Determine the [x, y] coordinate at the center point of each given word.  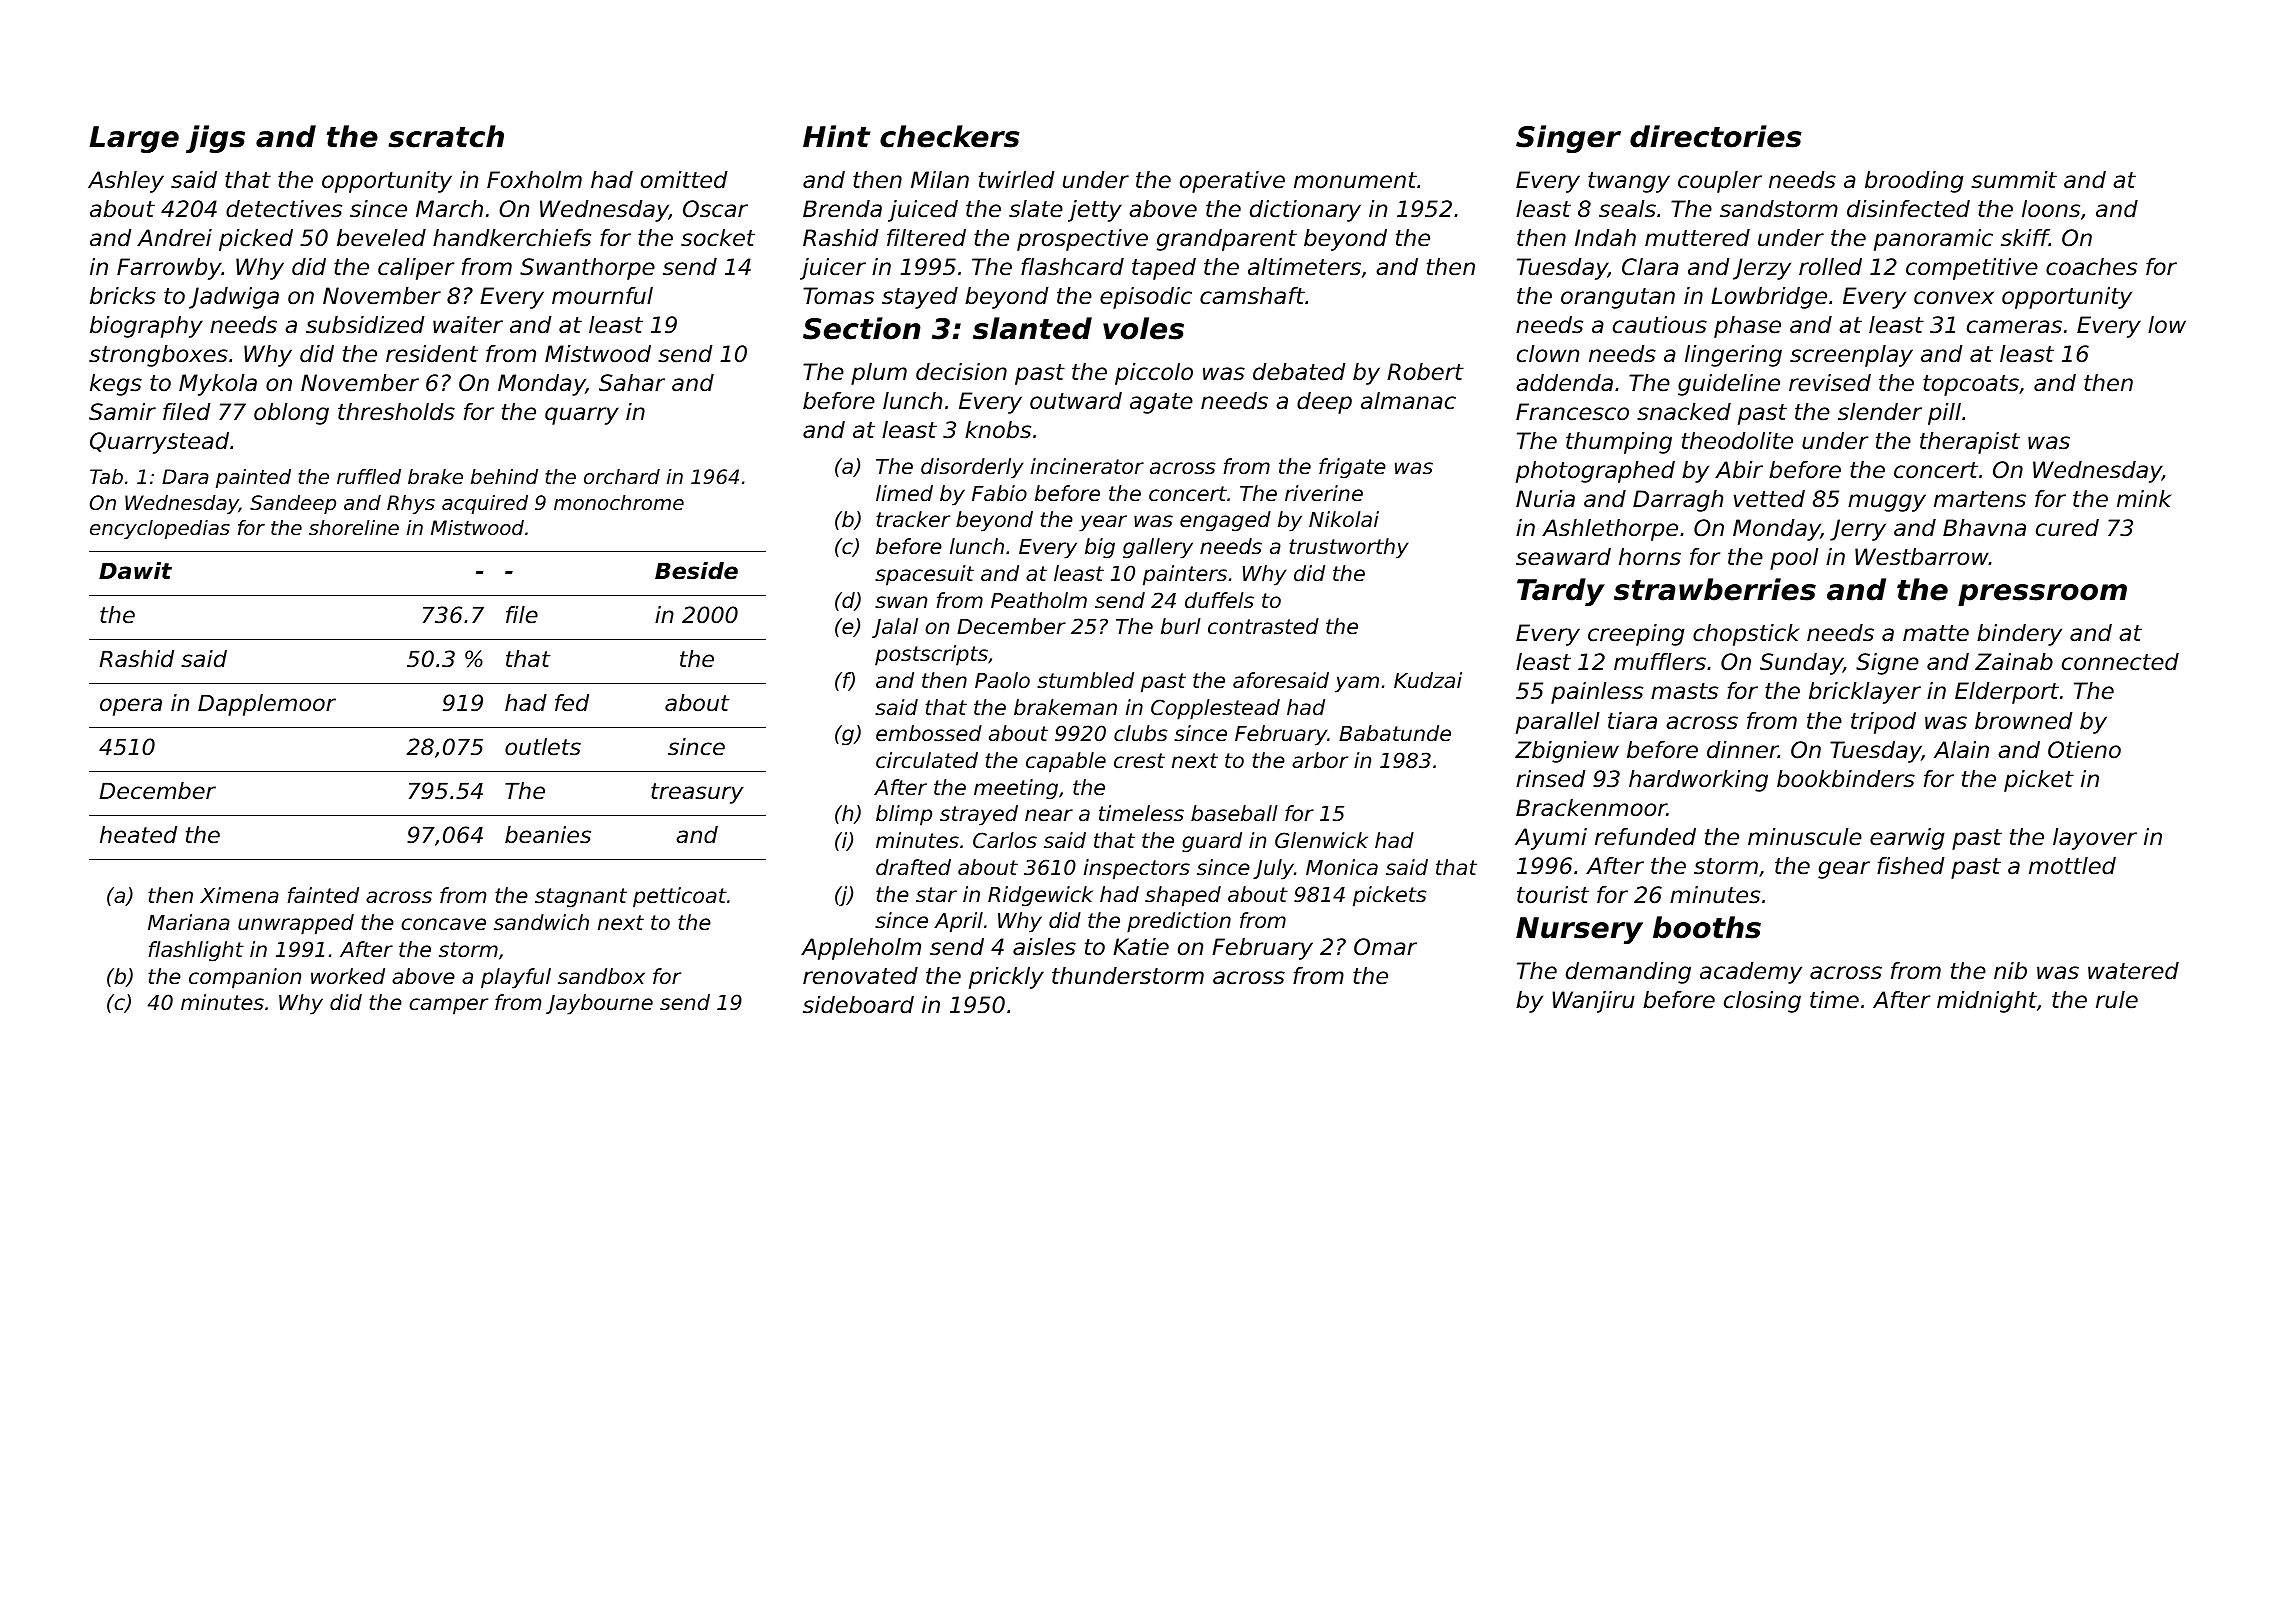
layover [2095, 839]
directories [1716, 136]
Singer [1568, 139]
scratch [446, 136]
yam [1357, 684]
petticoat [680, 897]
